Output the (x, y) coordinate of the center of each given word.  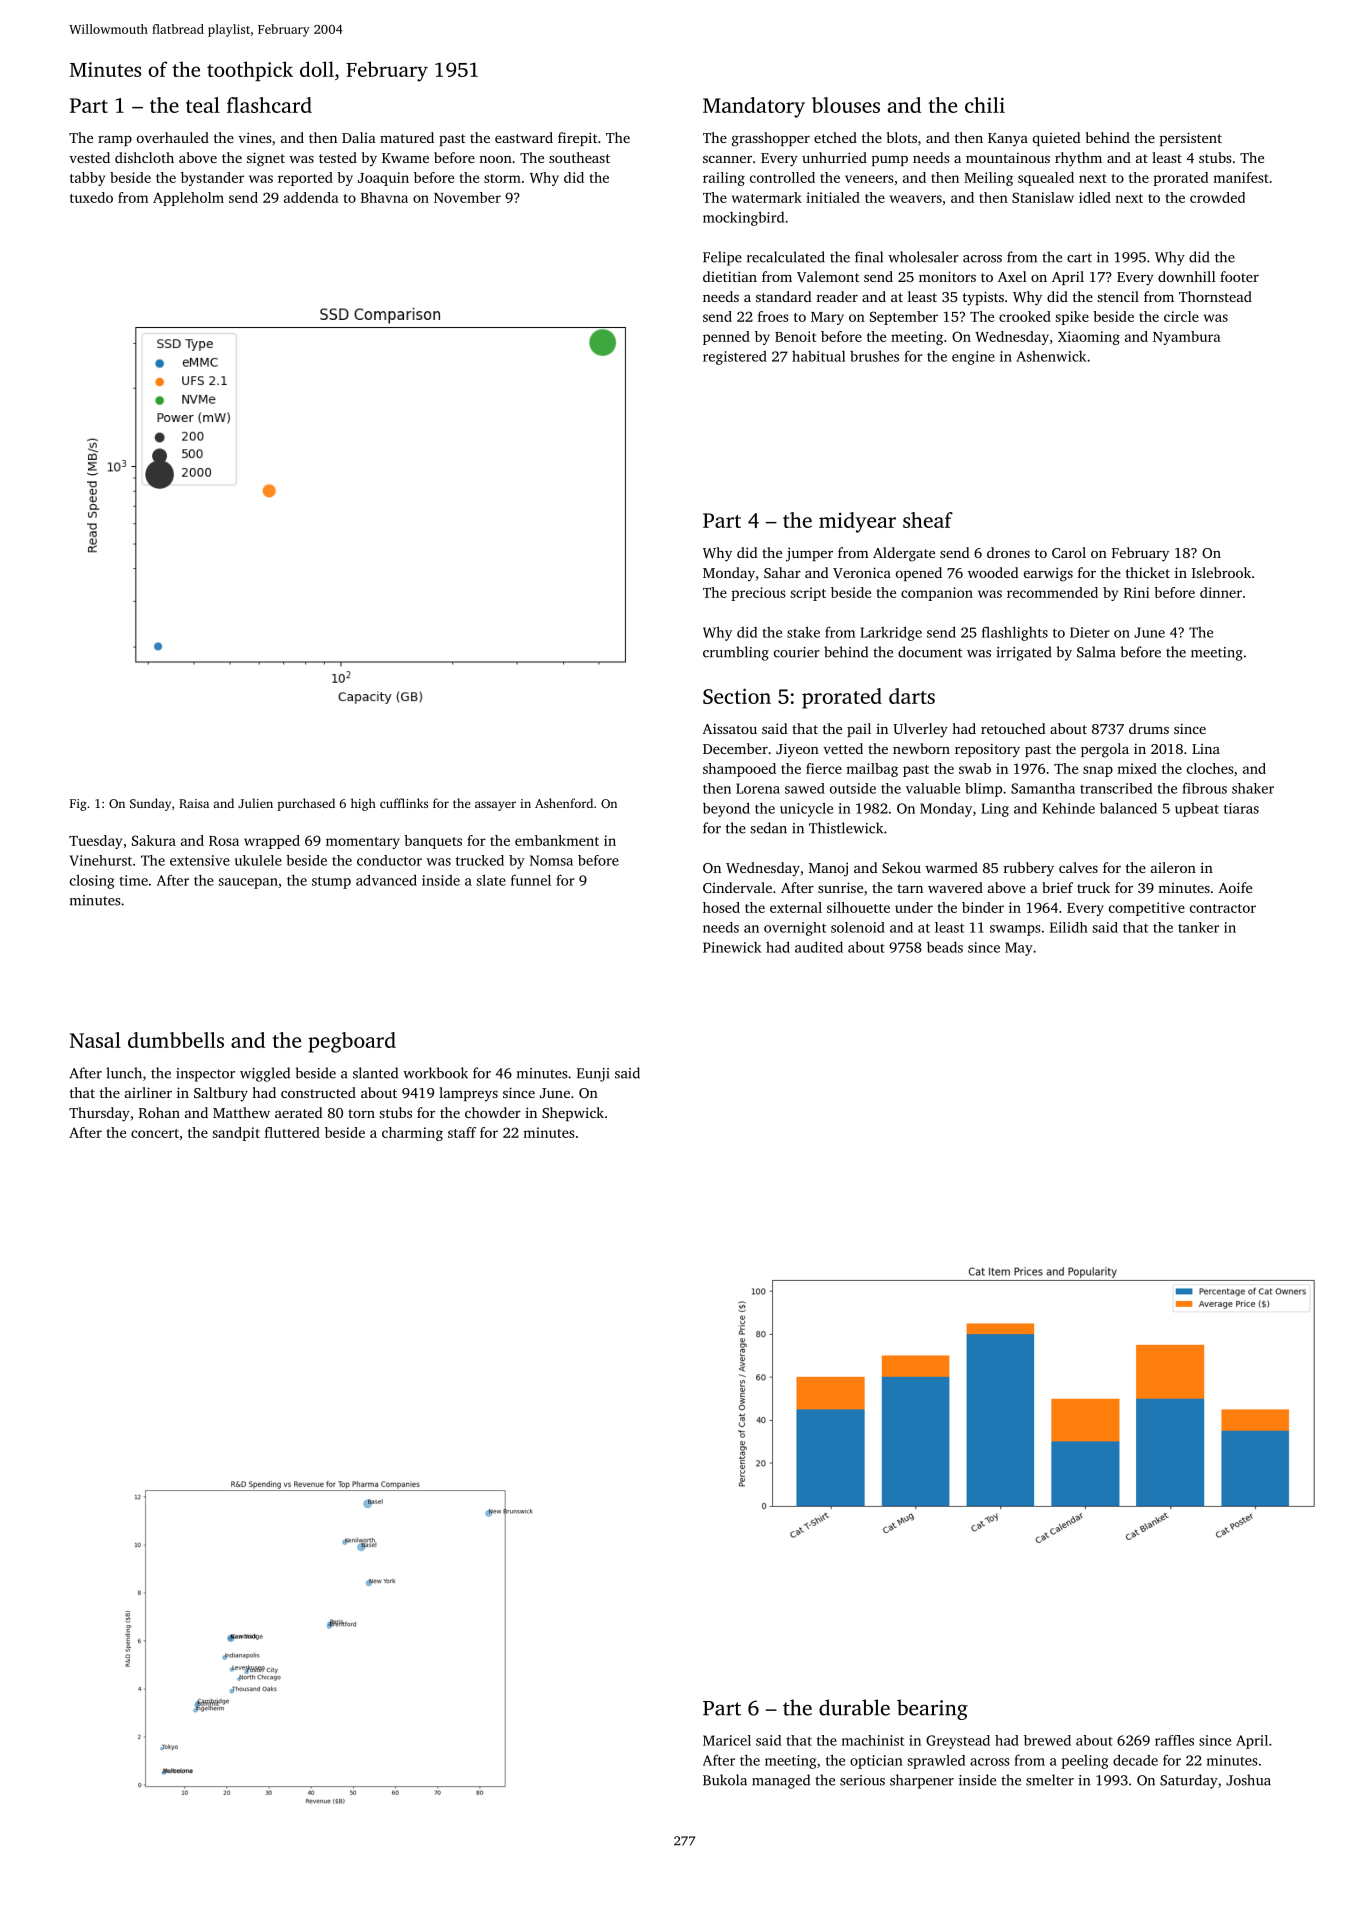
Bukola (725, 1780)
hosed (721, 907)
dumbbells (176, 1040)
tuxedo (91, 197)
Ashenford (564, 803)
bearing (932, 1709)
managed (781, 1781)
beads (945, 947)
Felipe (722, 258)
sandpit (236, 1134)
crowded (1217, 197)
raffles (1174, 1740)
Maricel (727, 1740)
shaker (1253, 788)
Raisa (194, 803)
